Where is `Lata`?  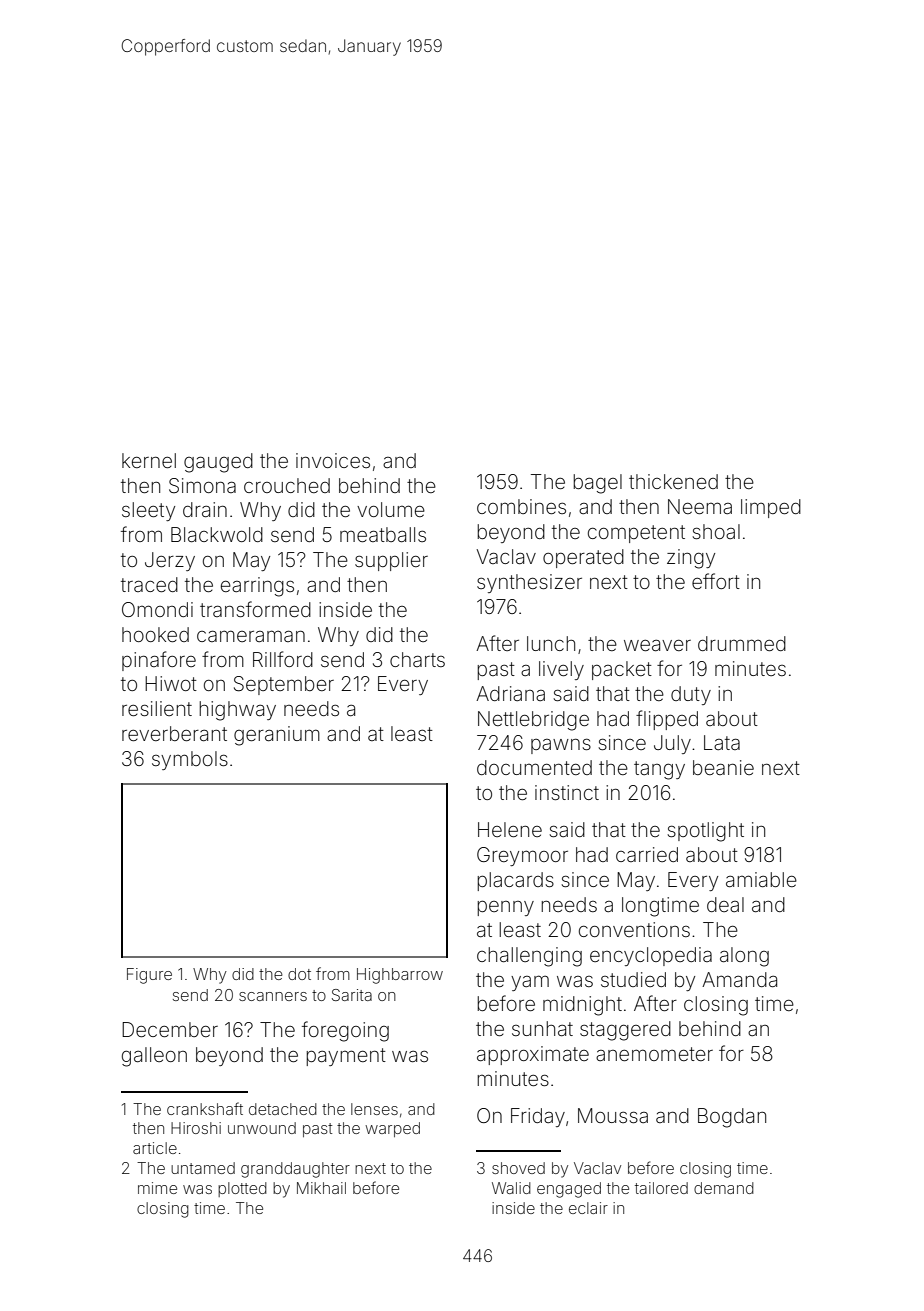 Lata is located at coordinates (722, 742).
